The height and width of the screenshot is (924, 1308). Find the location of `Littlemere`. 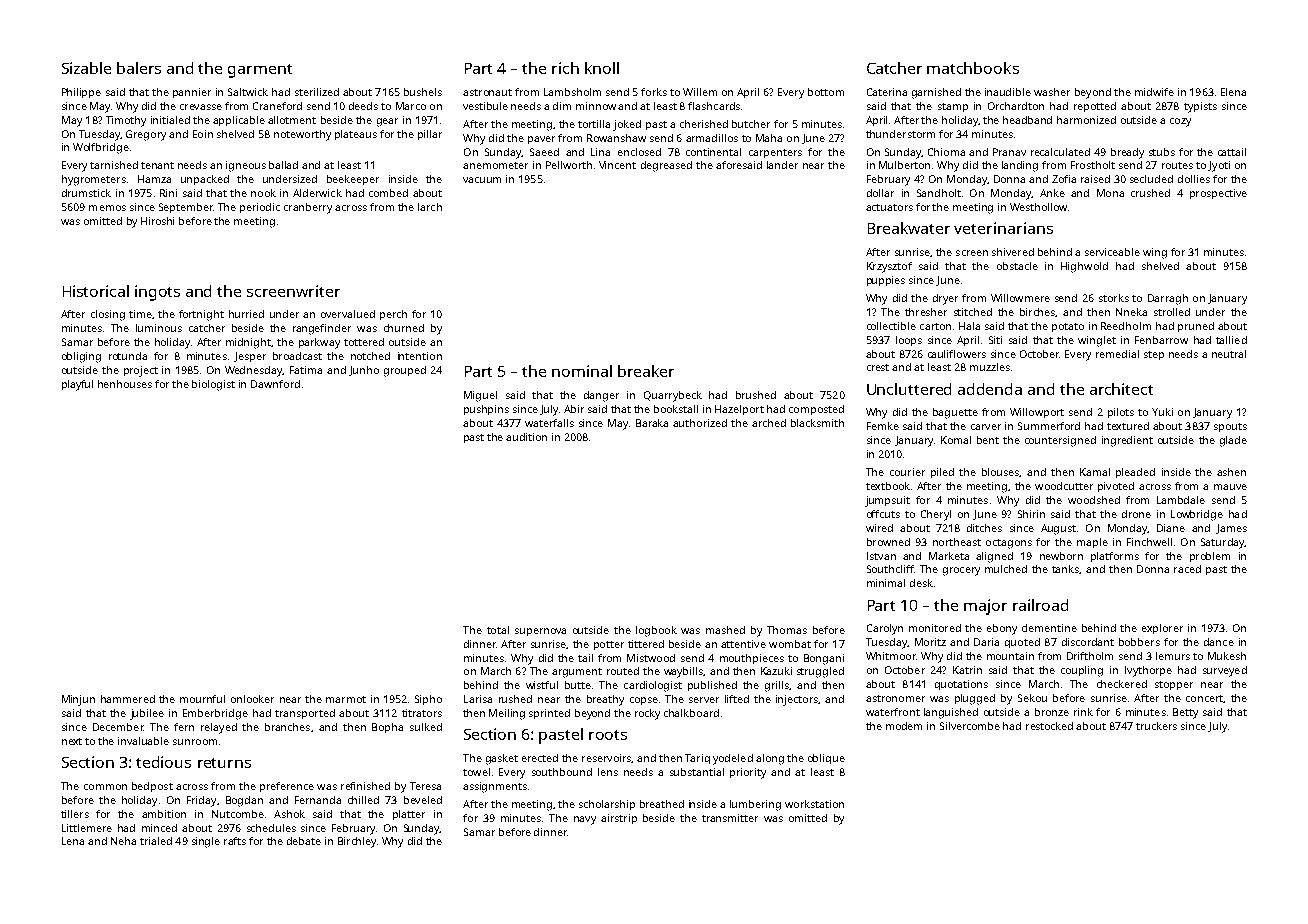

Littlemere is located at coordinates (87, 828).
